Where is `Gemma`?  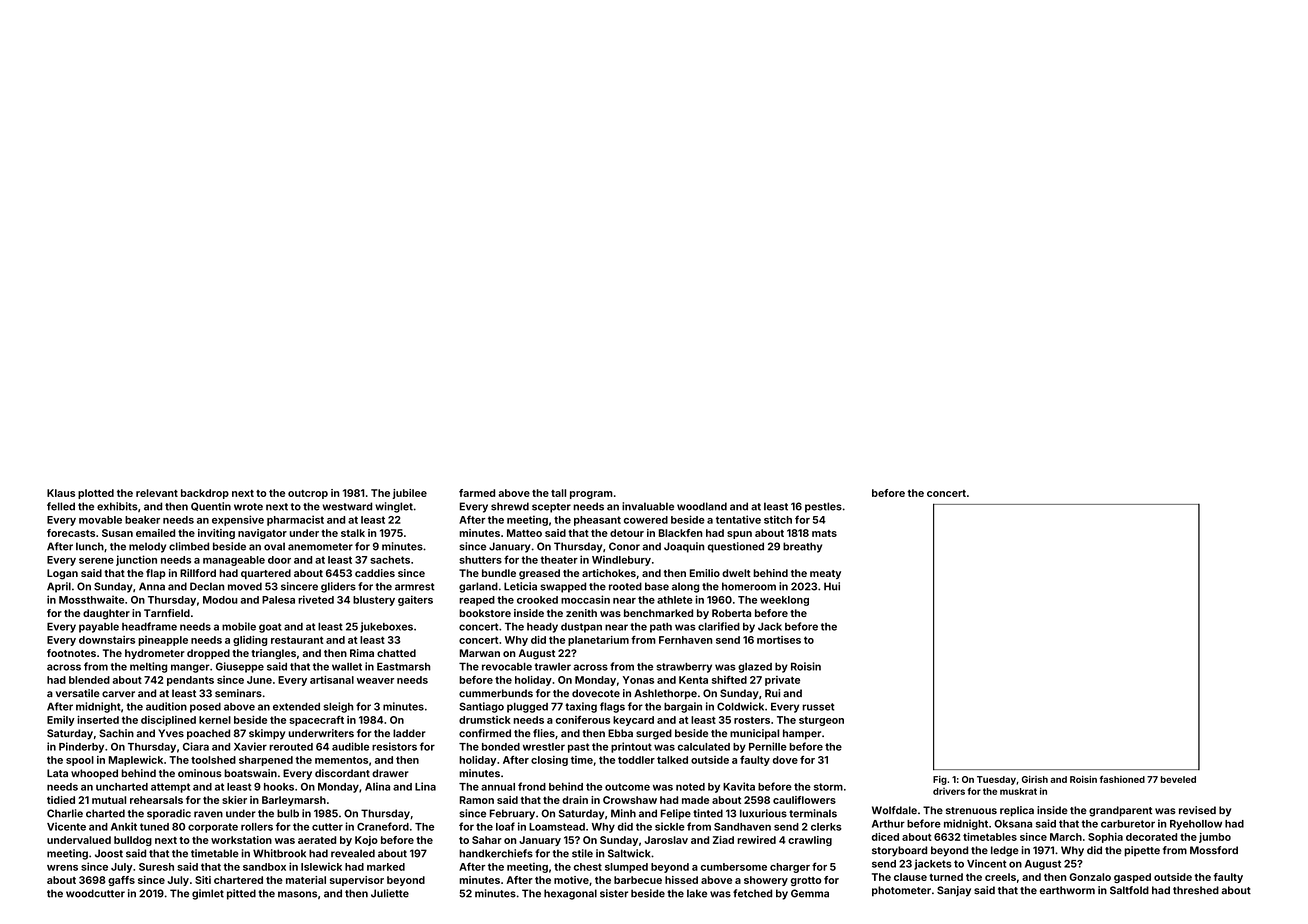 Gemma is located at coordinates (810, 893).
